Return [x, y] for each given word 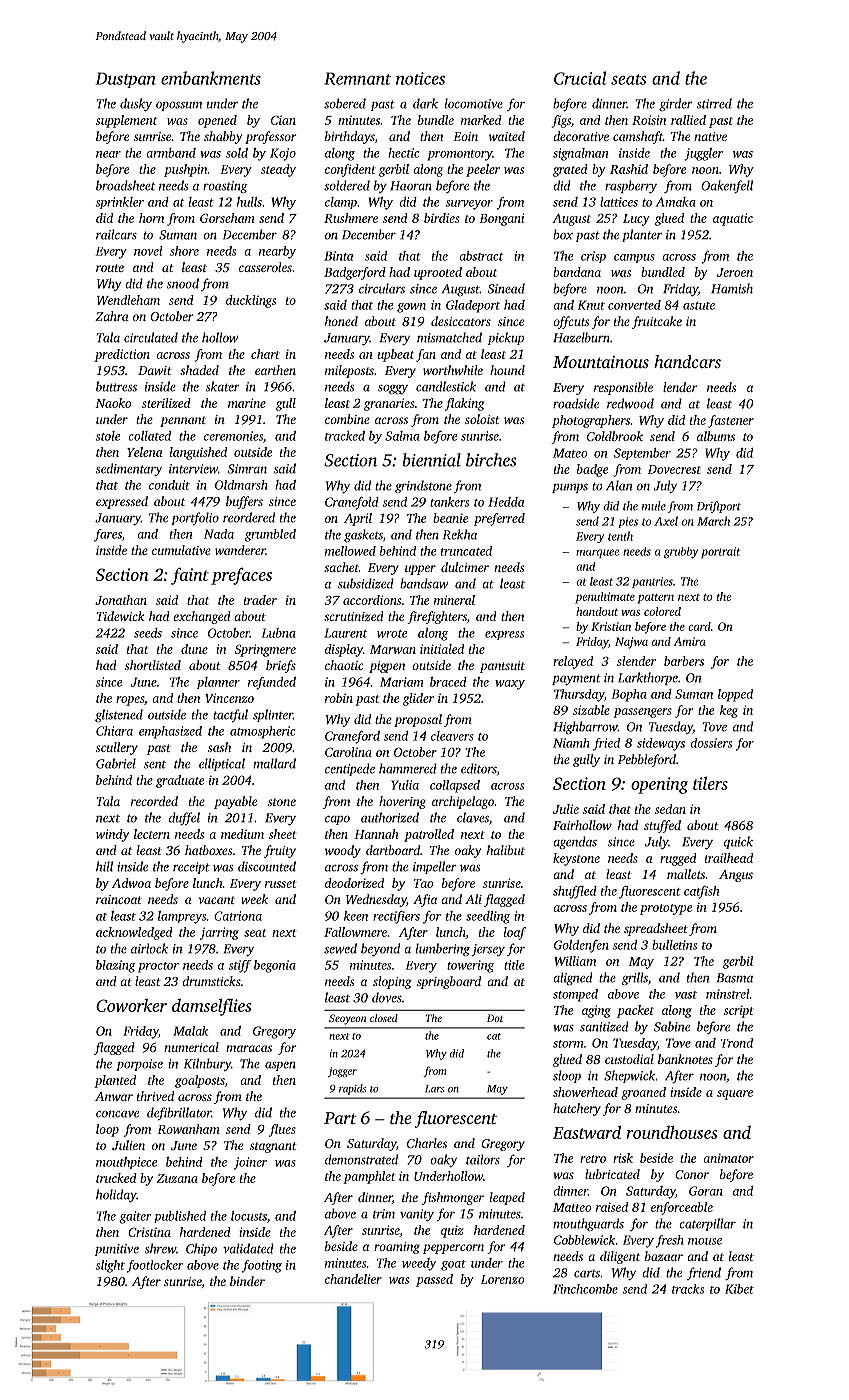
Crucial [580, 78]
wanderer [240, 550]
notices [420, 78]
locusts [249, 1216]
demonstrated [361, 1159]
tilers [710, 783]
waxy [510, 685]
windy [112, 835]
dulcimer [465, 567]
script [739, 1011]
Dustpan [125, 80]
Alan [619, 485]
